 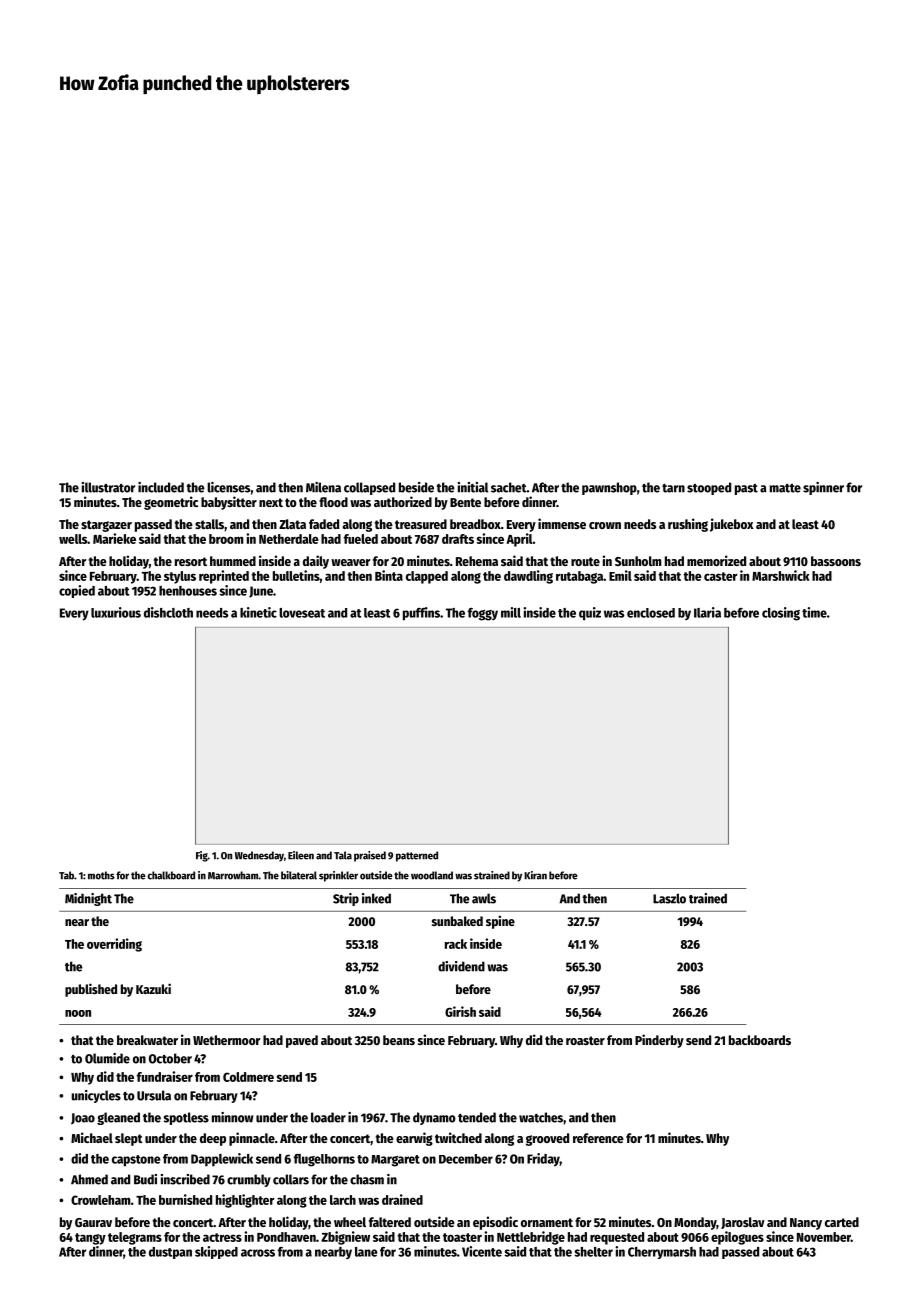 I want to click on next, so click(x=271, y=502).
